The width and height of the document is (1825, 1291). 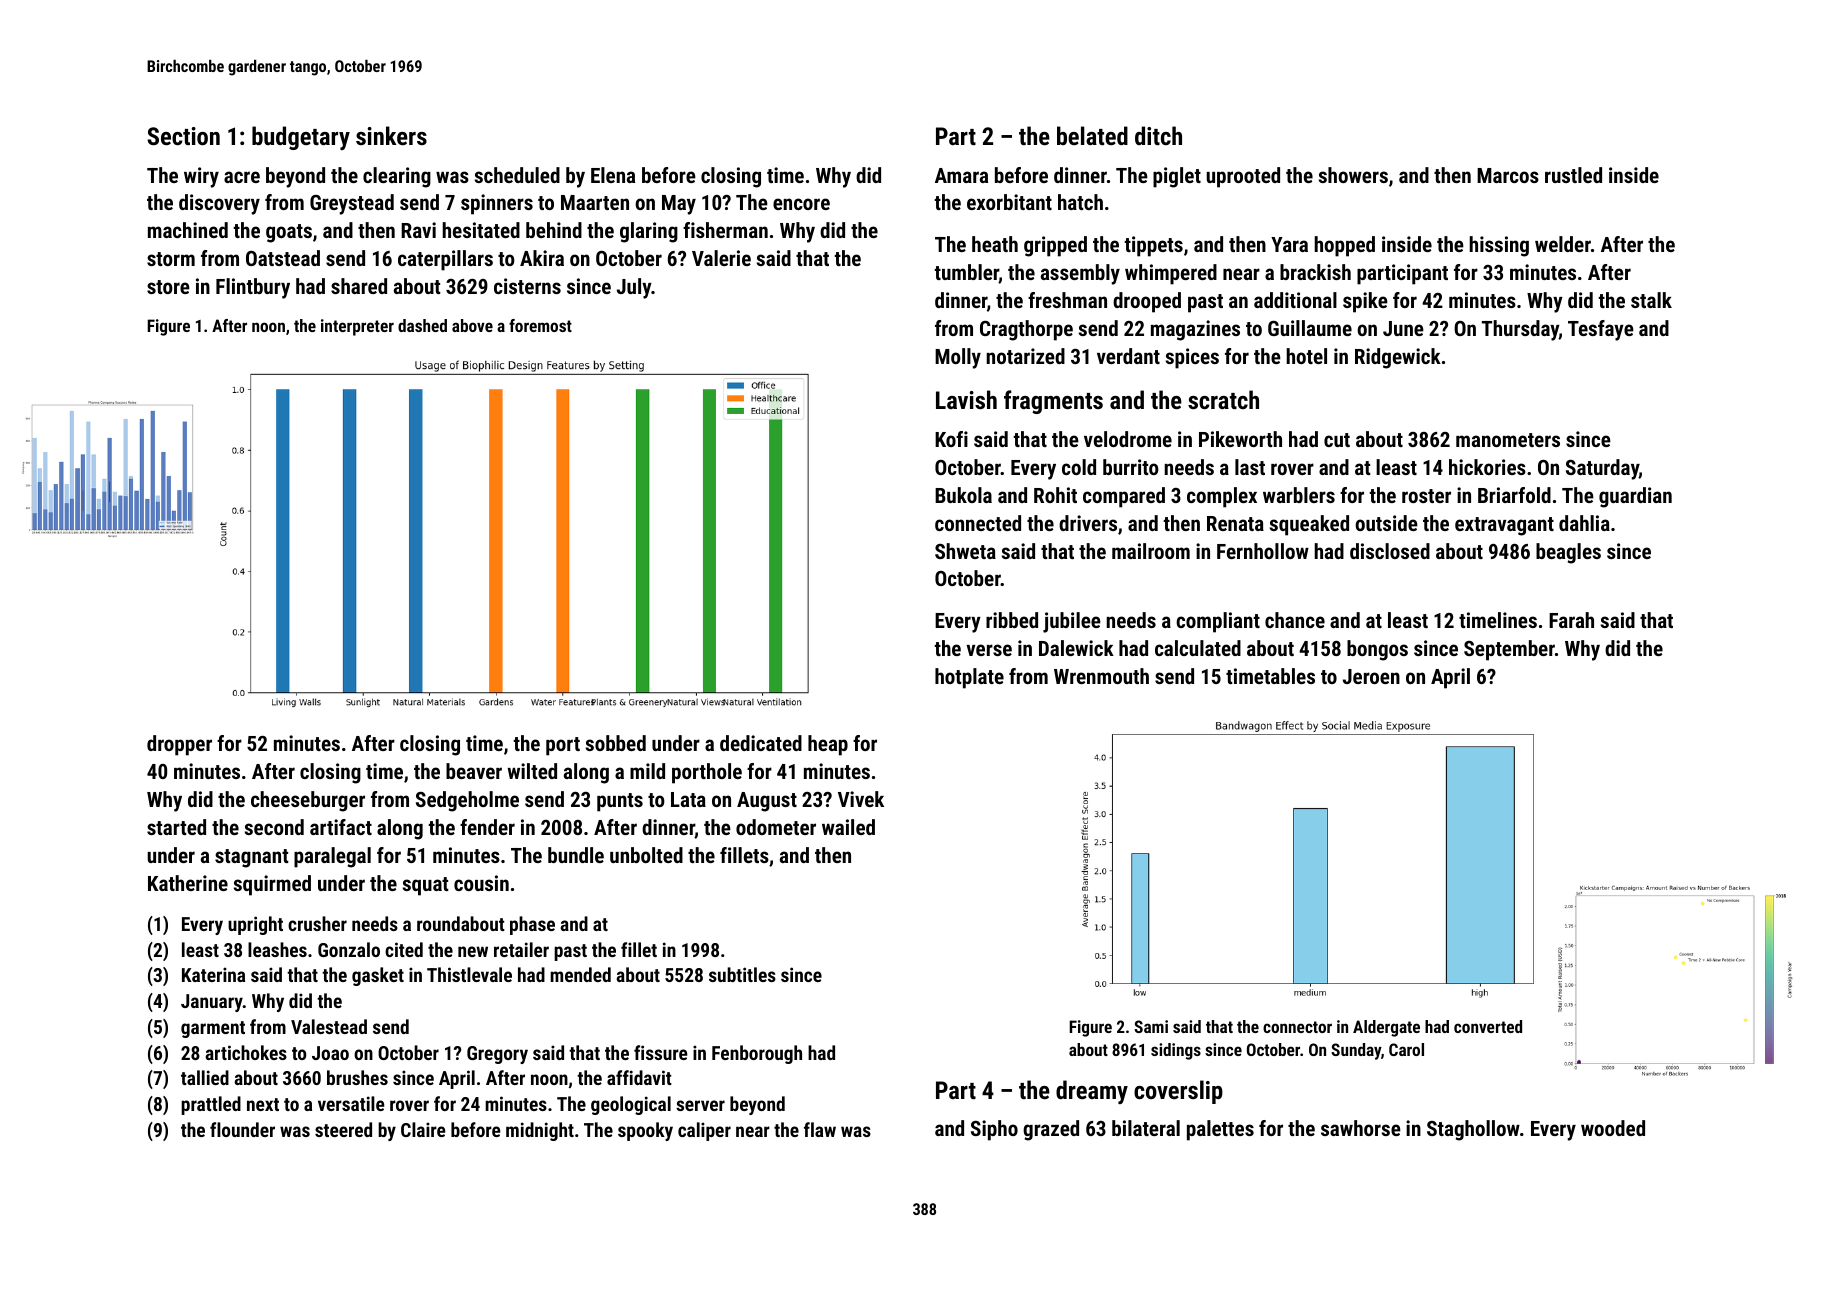 I want to click on Ridgewick, so click(x=1398, y=358).
